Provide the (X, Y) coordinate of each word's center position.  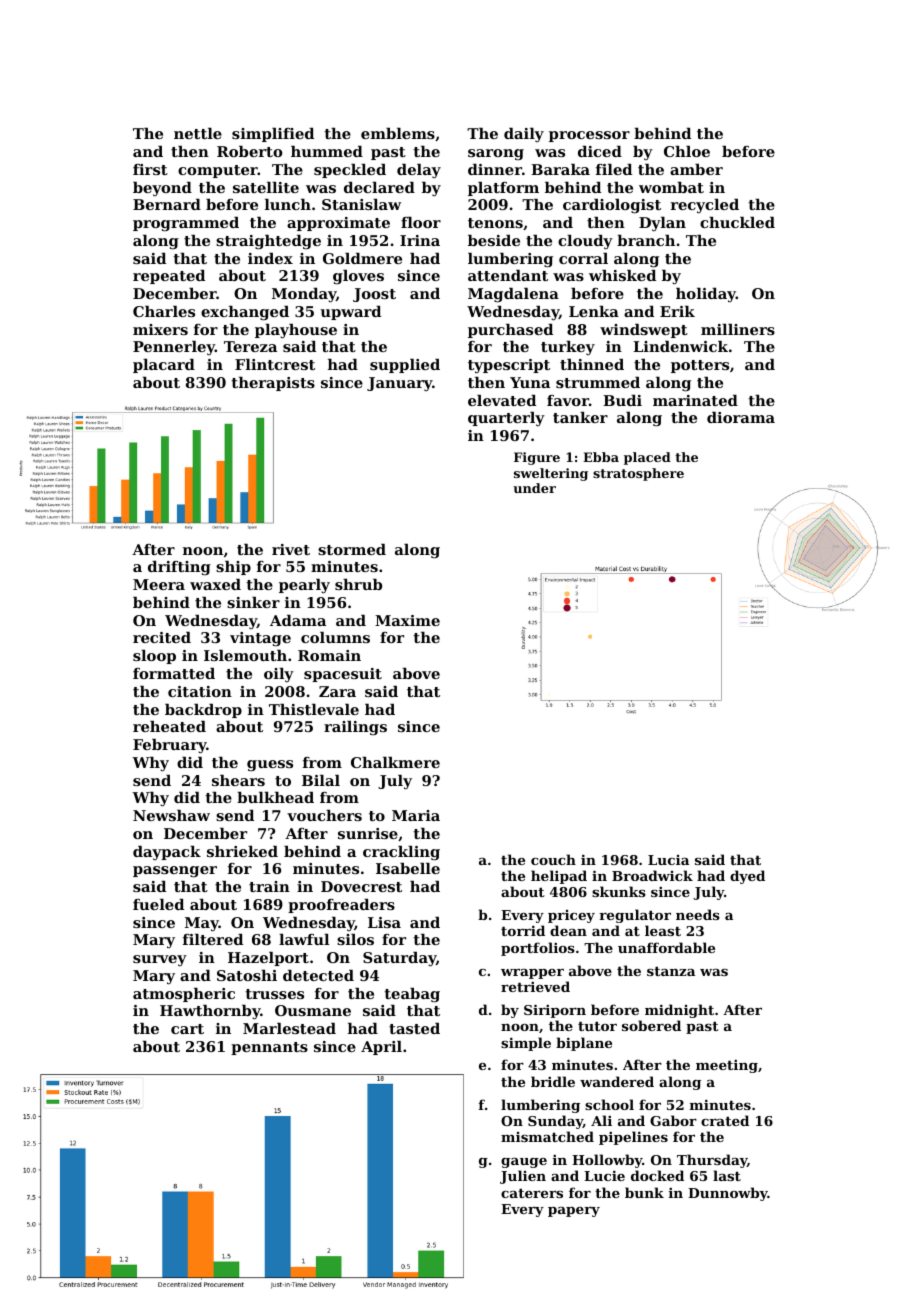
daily (524, 135)
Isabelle (408, 868)
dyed (747, 877)
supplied (405, 366)
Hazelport (268, 959)
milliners (738, 329)
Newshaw (171, 815)
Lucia (668, 860)
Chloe (687, 151)
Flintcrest (275, 364)
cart (187, 1029)
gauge (524, 1163)
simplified (273, 135)
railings (355, 728)
